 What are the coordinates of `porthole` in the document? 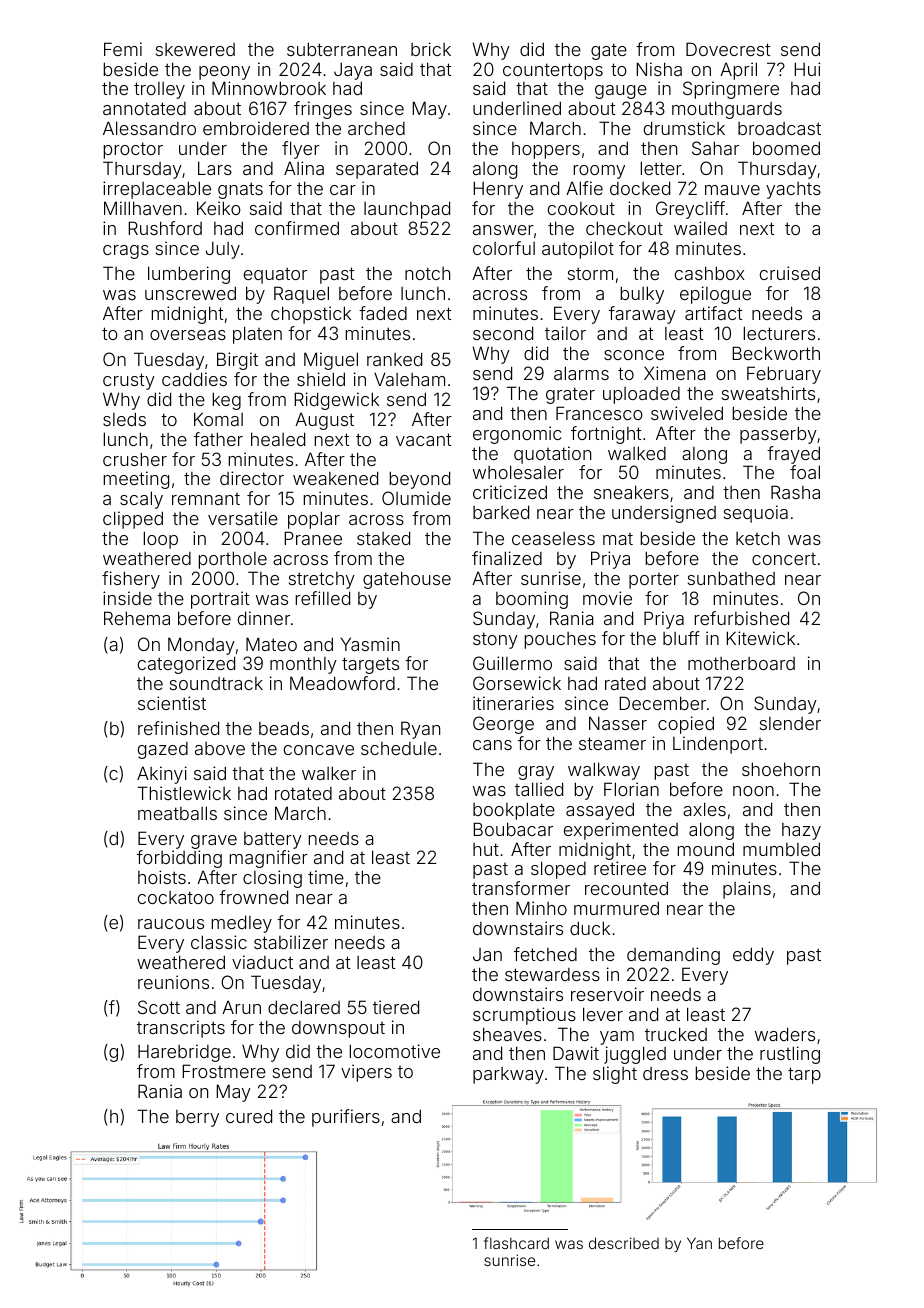 It's located at (233, 560).
